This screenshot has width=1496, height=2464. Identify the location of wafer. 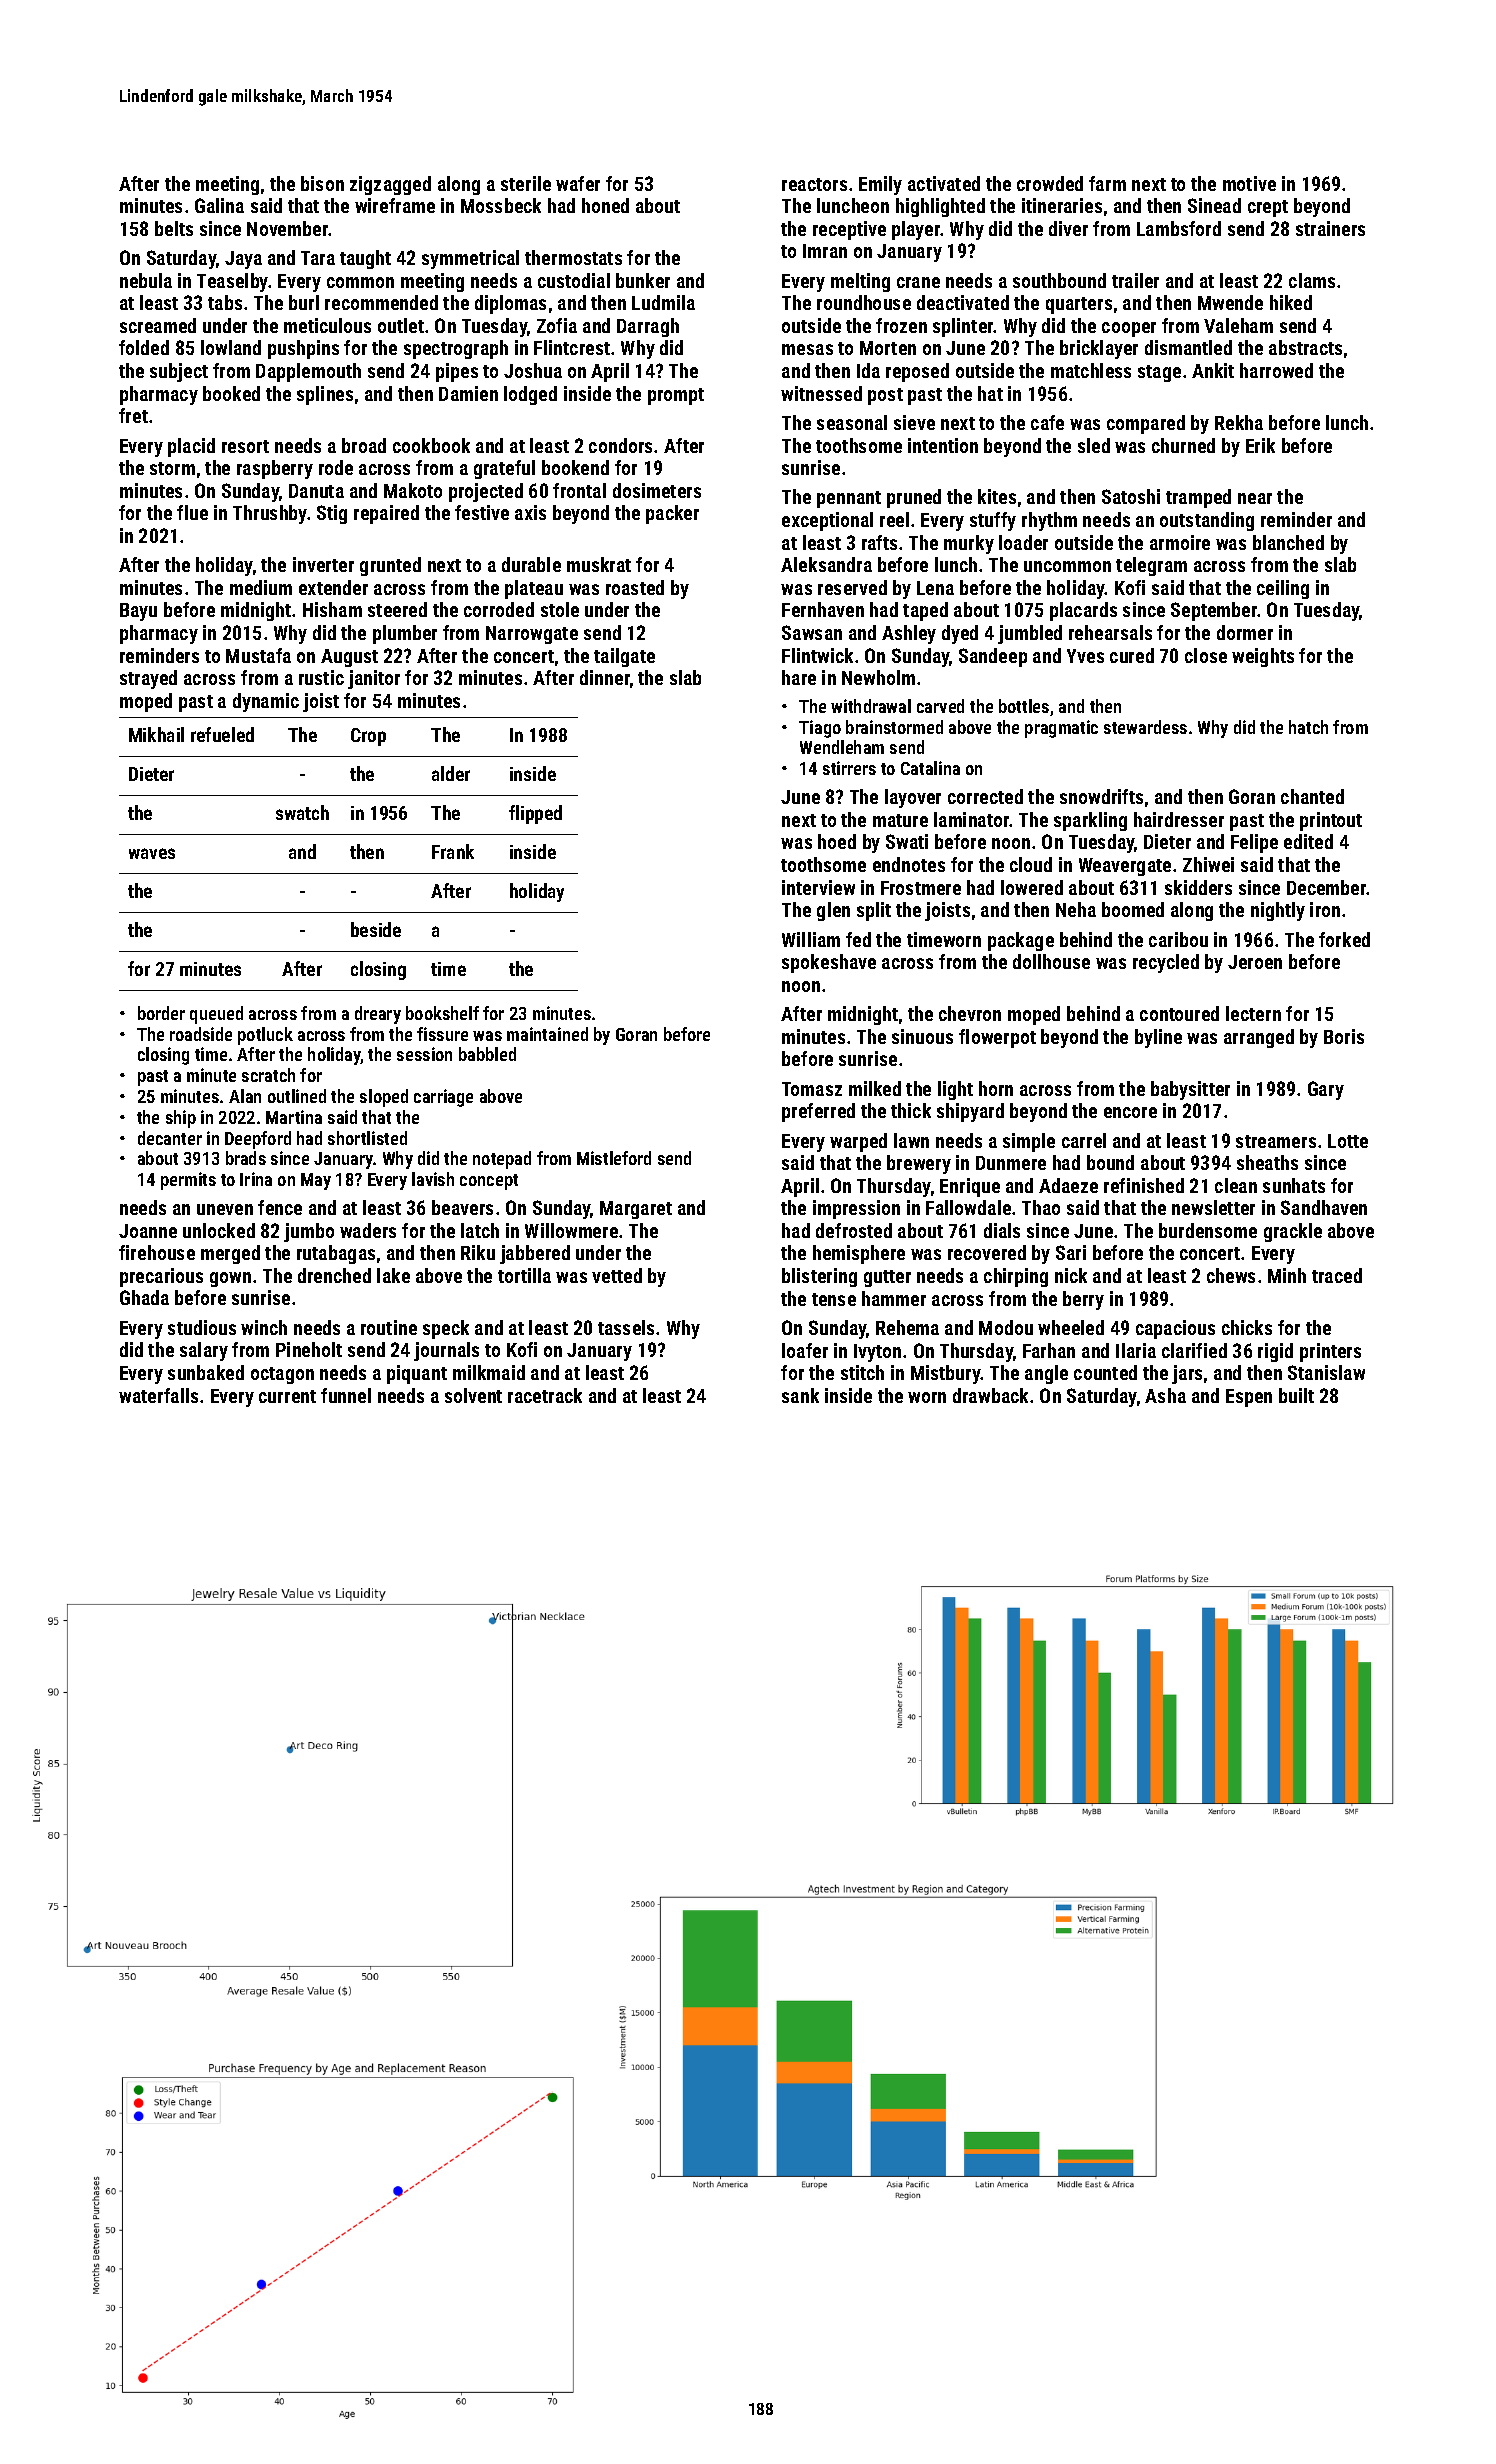
(578, 183).
